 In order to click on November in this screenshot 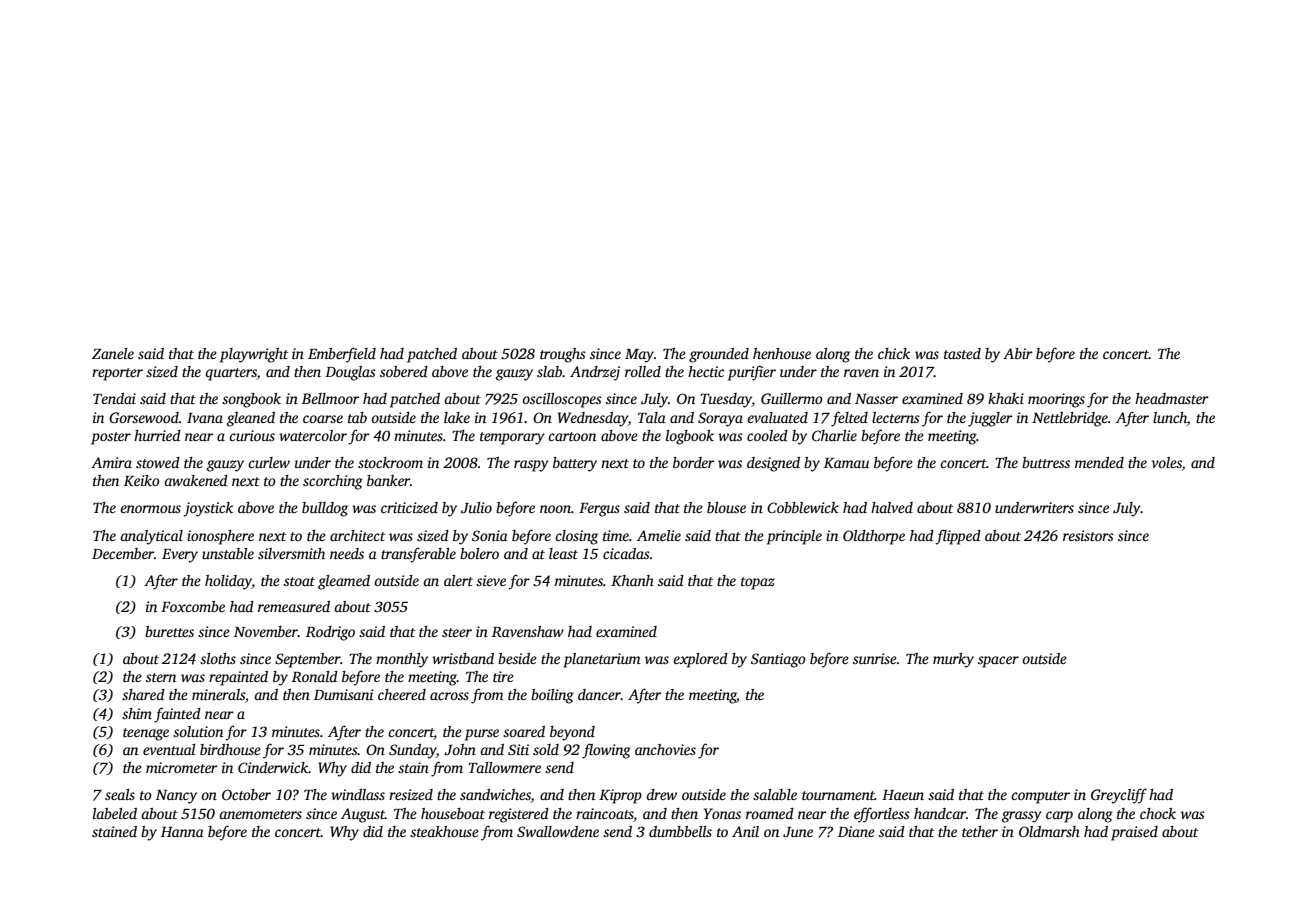, I will do `click(266, 631)`.
